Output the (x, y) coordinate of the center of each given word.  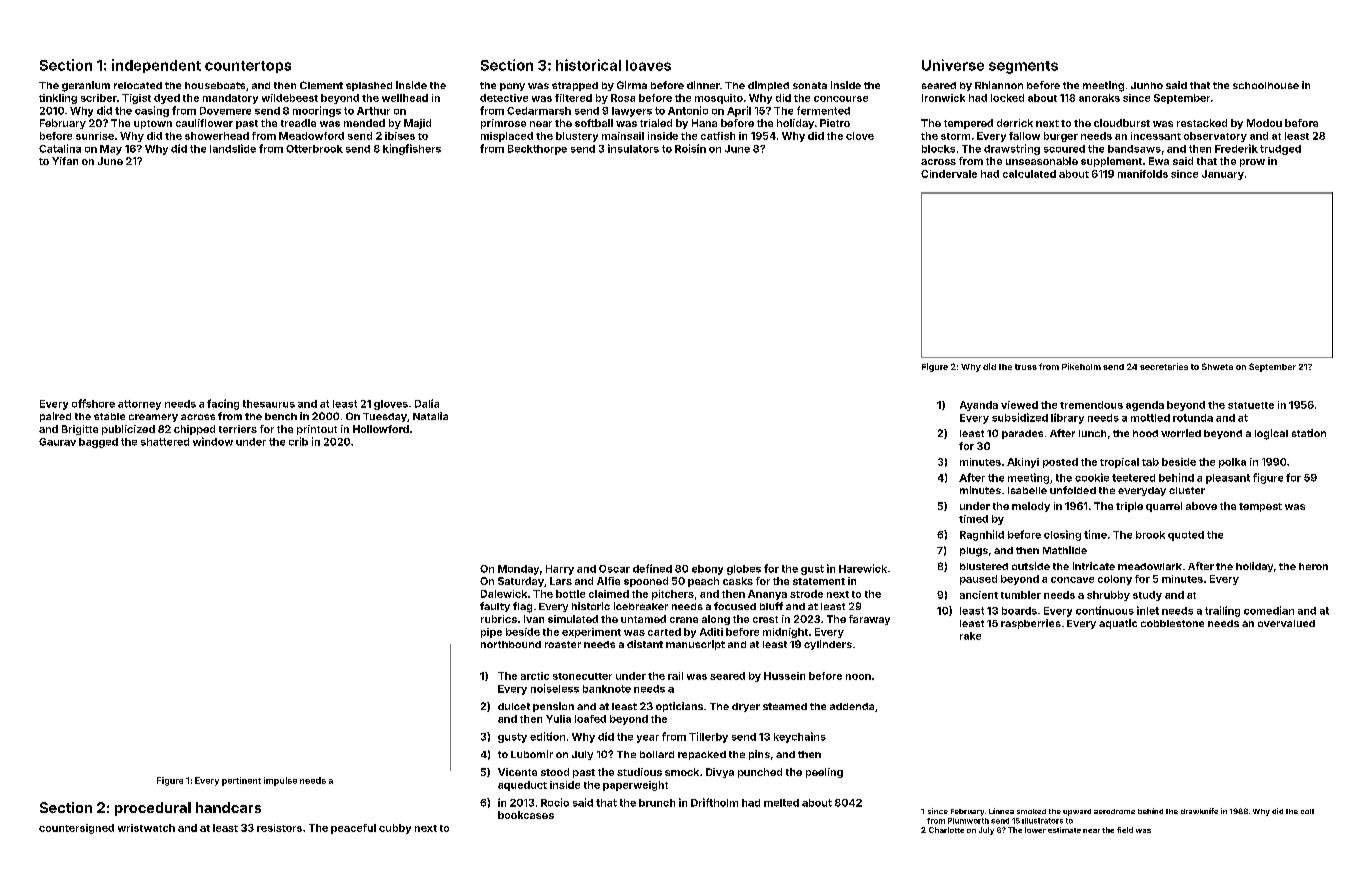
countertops (248, 67)
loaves (648, 65)
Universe (953, 65)
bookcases (526, 815)
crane (684, 620)
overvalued (1286, 623)
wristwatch (146, 828)
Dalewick (504, 594)
